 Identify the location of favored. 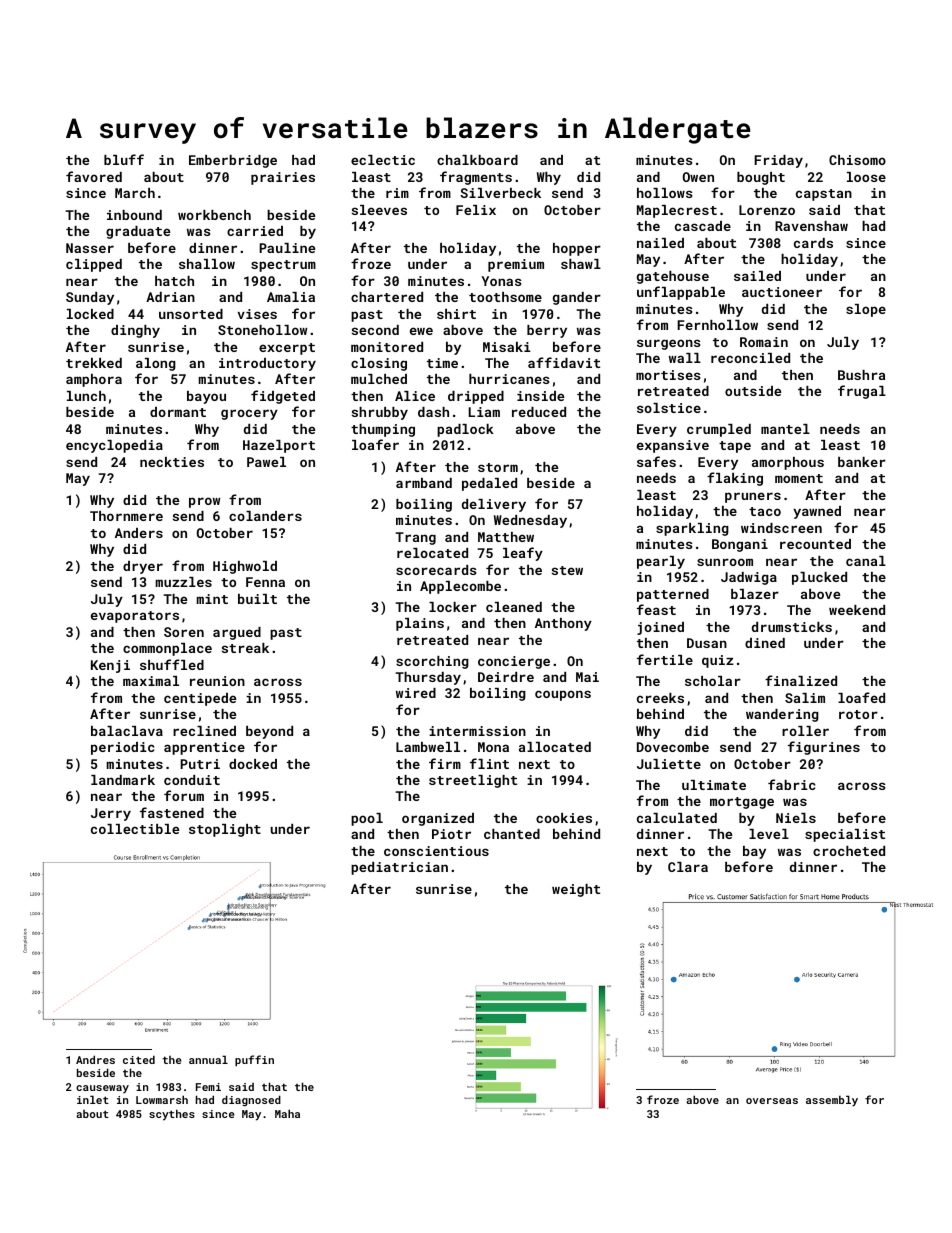
(94, 176).
